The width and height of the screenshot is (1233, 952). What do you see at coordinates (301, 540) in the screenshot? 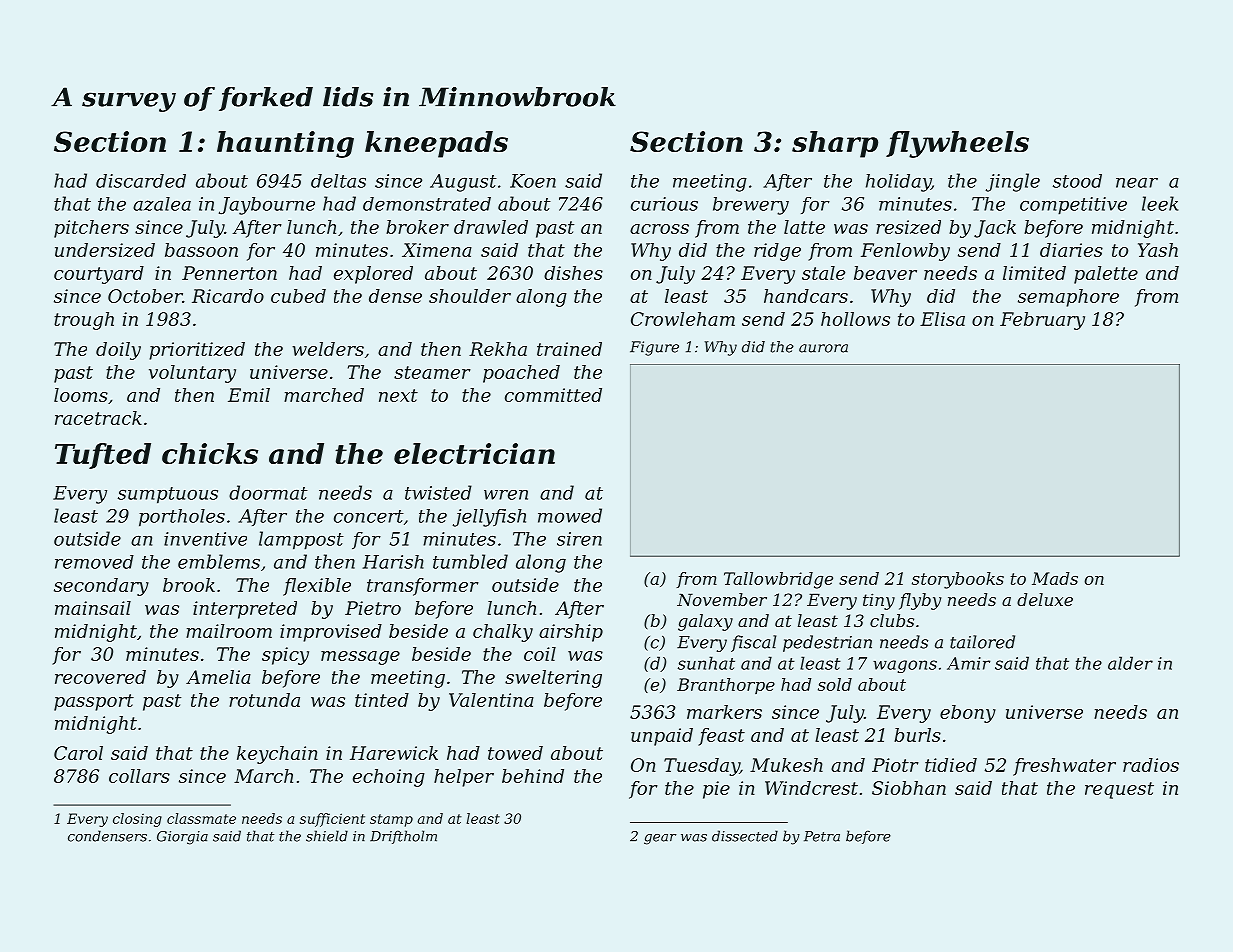
I see `lamppost` at bounding box center [301, 540].
